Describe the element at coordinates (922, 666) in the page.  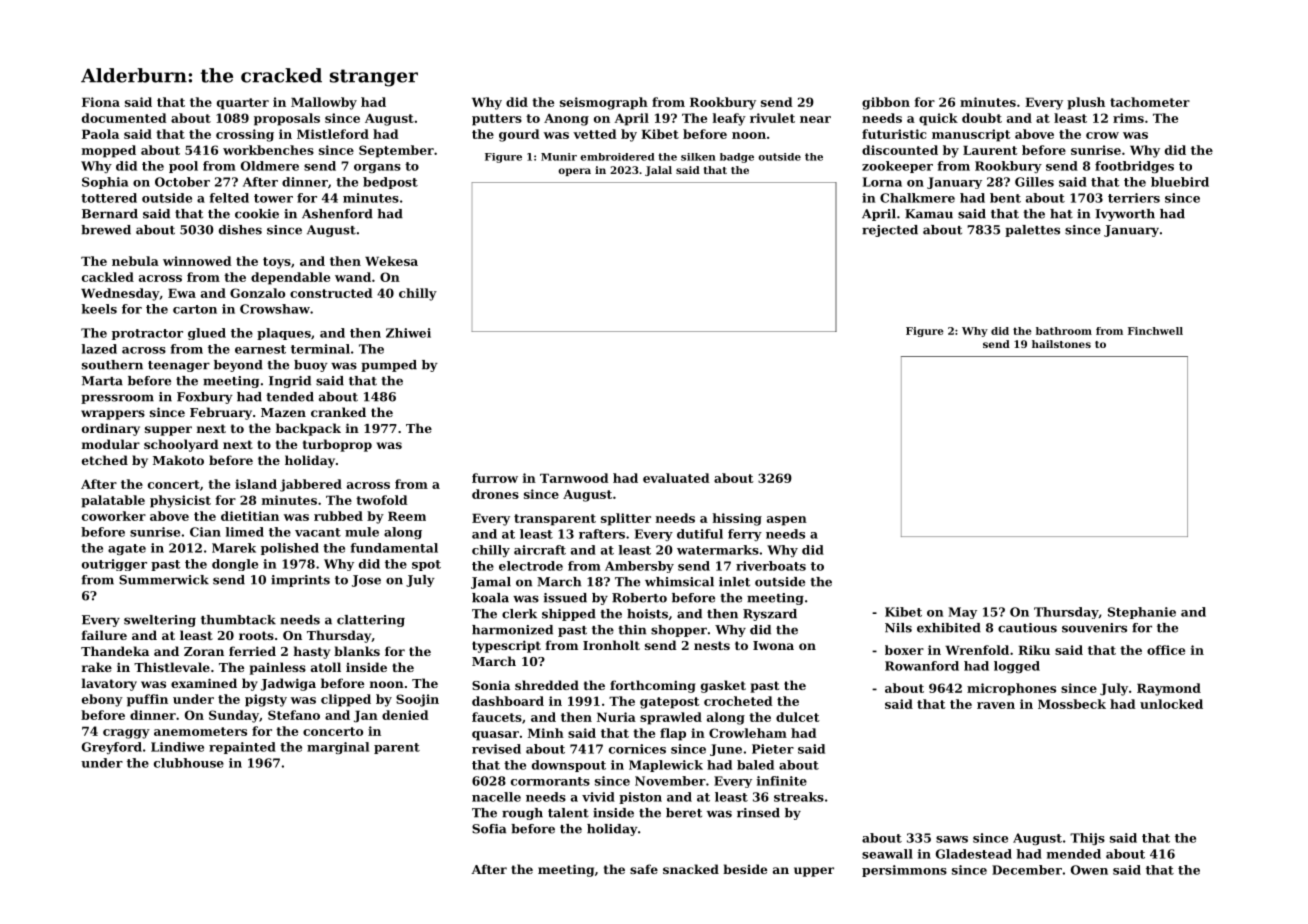
I see `Rowanford` at that location.
